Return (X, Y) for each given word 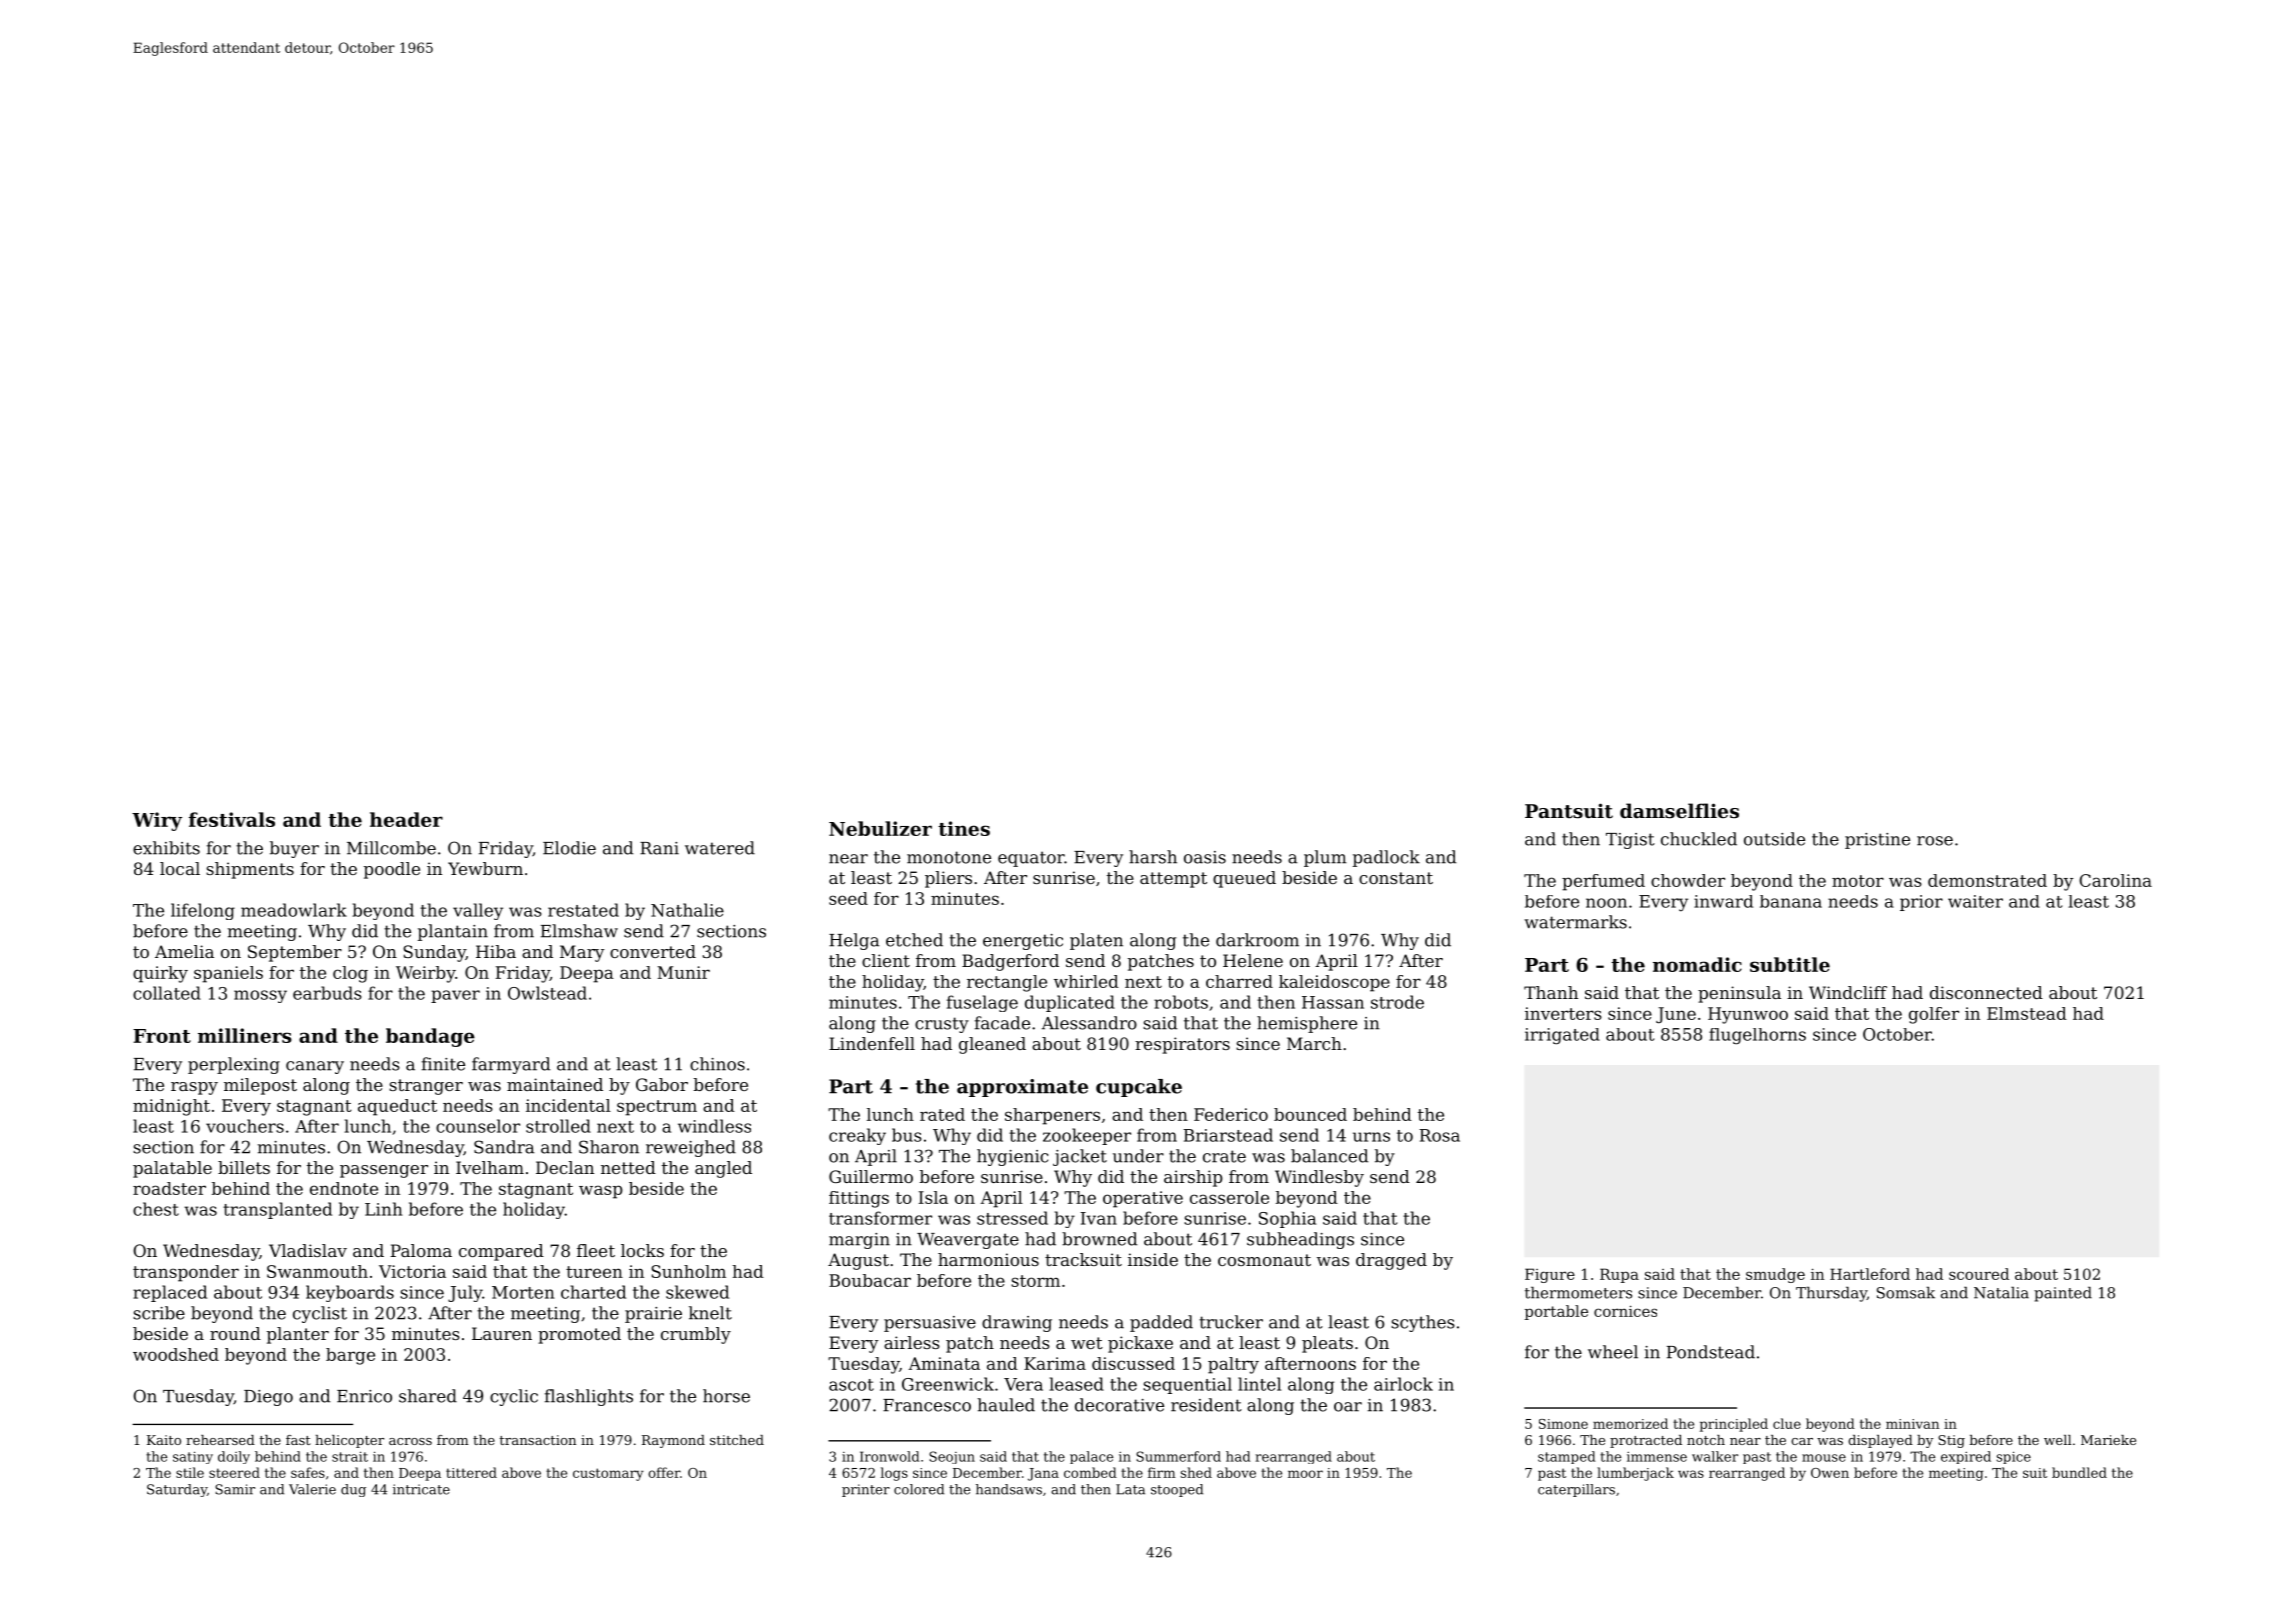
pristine (1877, 841)
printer (866, 1490)
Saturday (177, 1490)
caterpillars (1576, 1490)
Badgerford (1010, 962)
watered (720, 848)
